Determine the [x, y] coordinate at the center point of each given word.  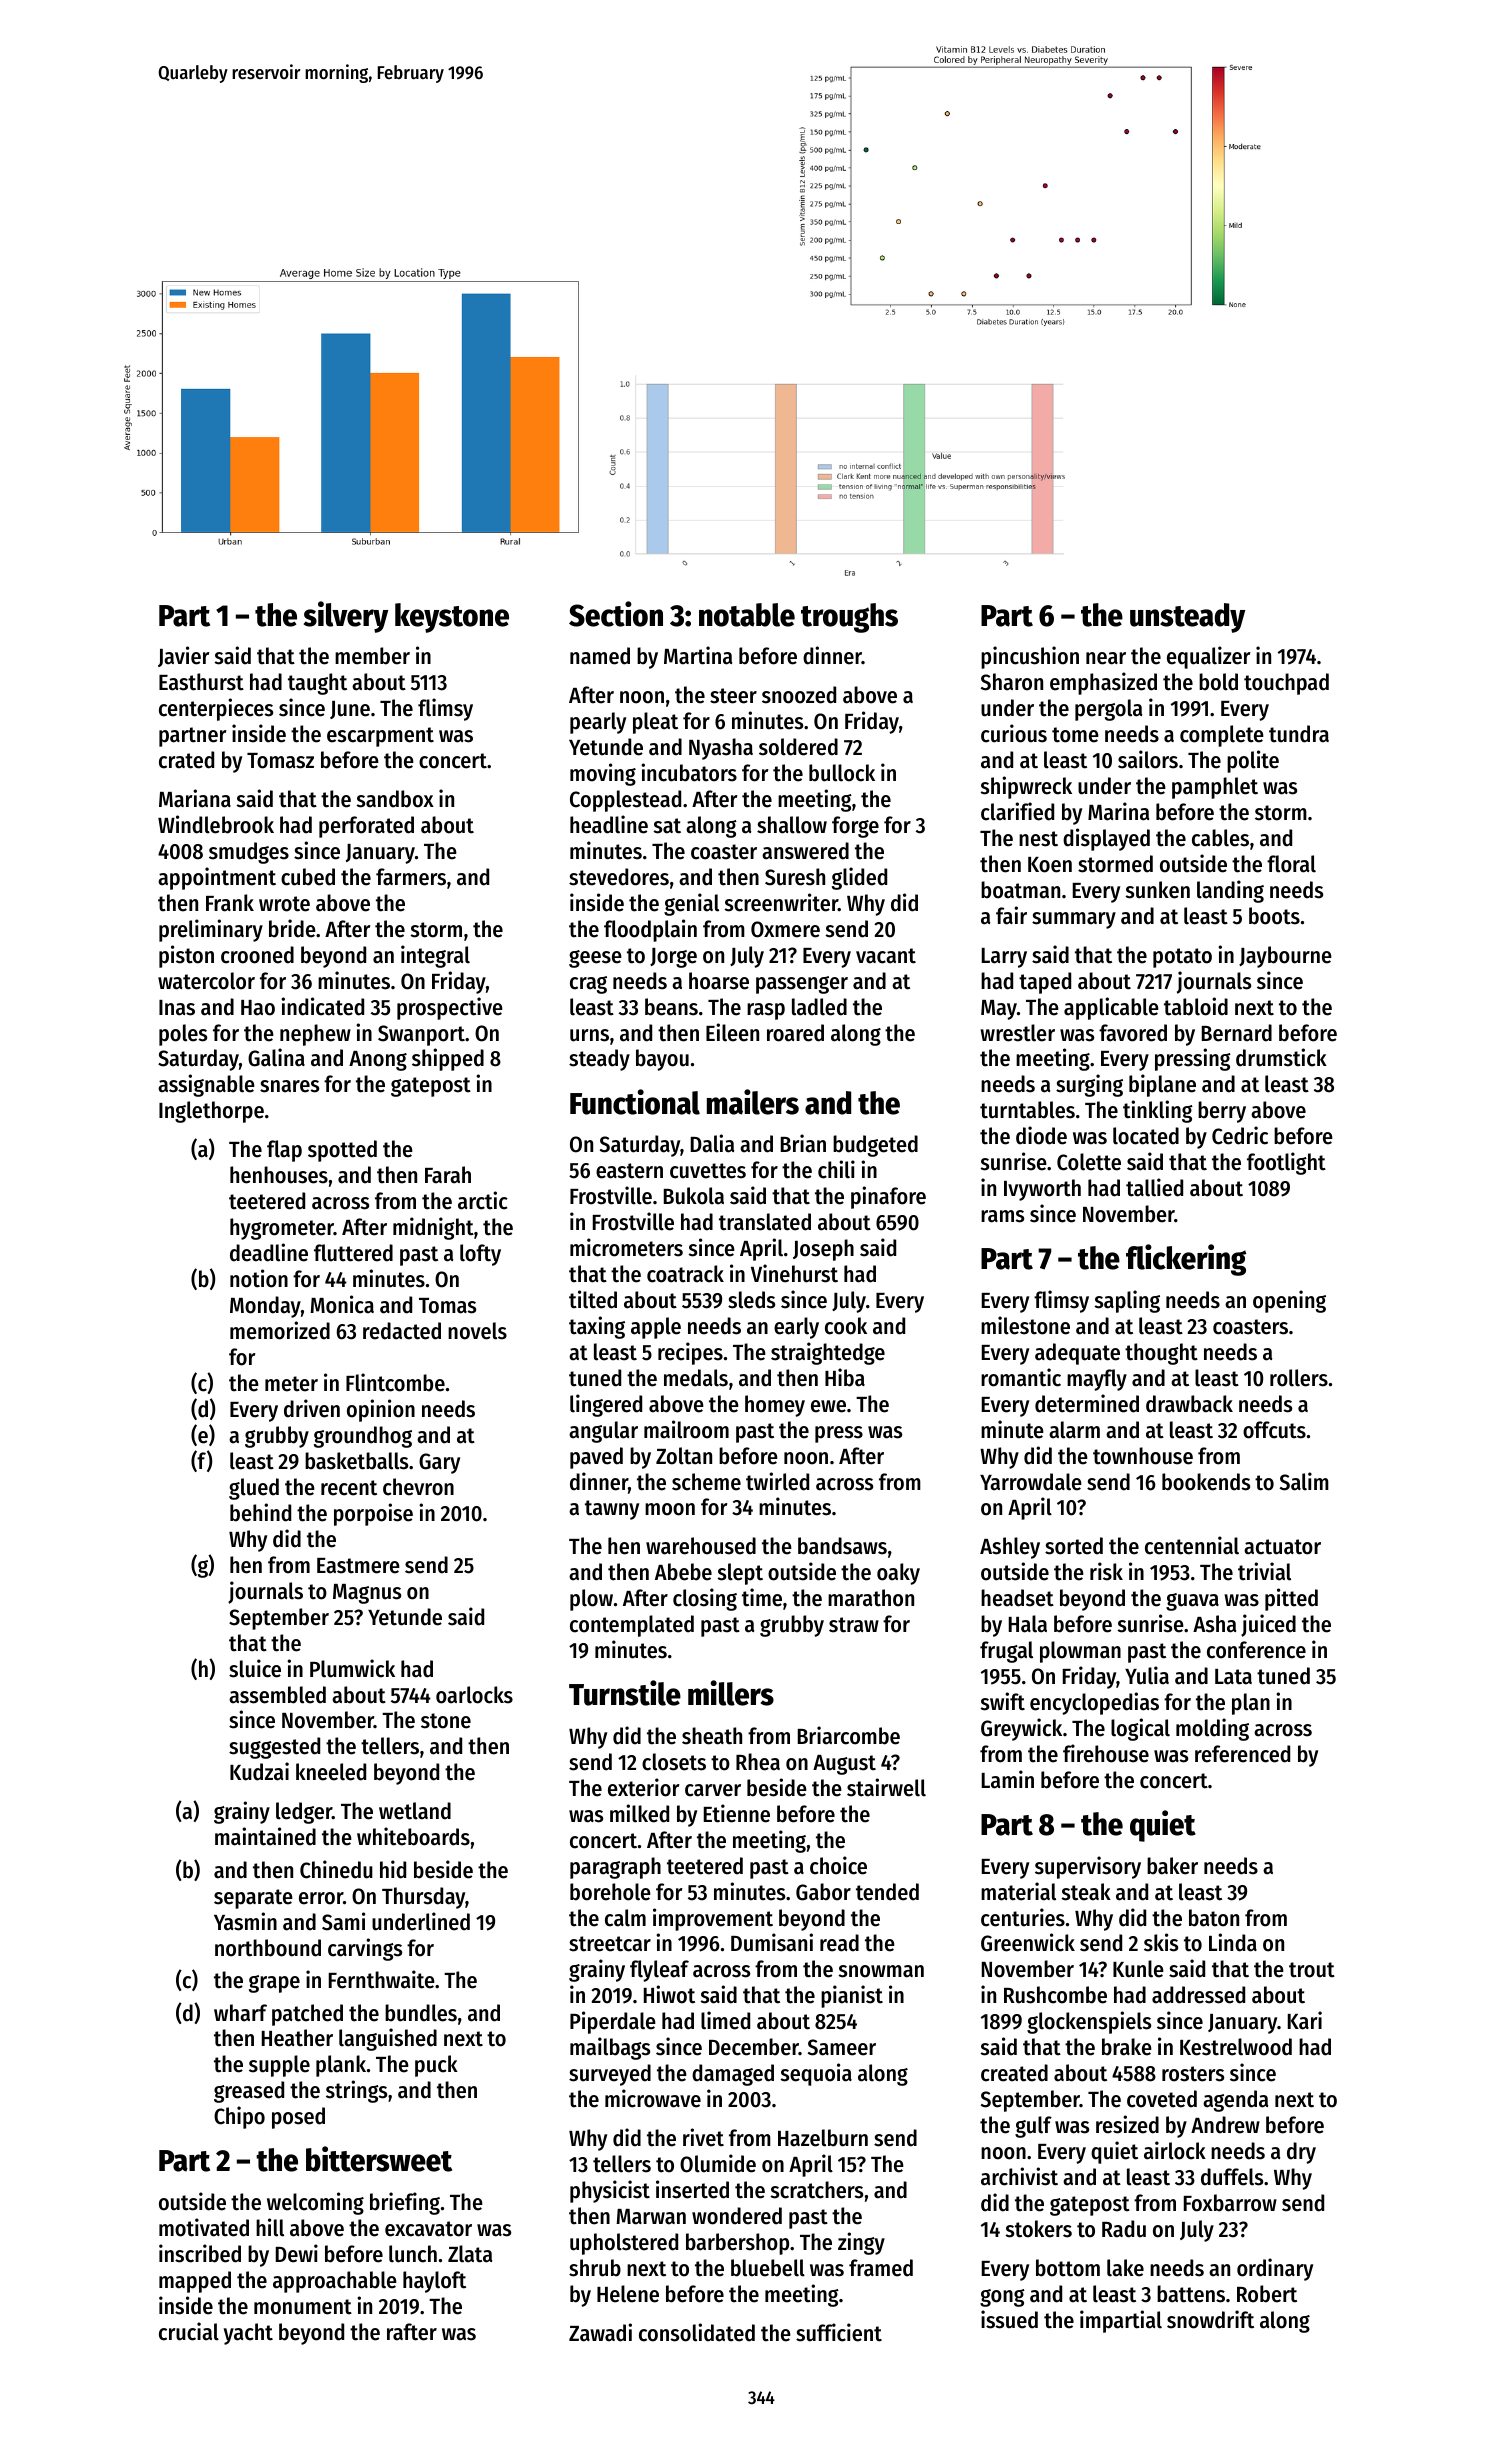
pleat [655, 723]
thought [1161, 1354]
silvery [346, 617]
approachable [335, 2282]
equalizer [1209, 657]
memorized [280, 1330]
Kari [1305, 2020]
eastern [629, 1171]
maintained [265, 1836]
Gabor [823, 1892]
